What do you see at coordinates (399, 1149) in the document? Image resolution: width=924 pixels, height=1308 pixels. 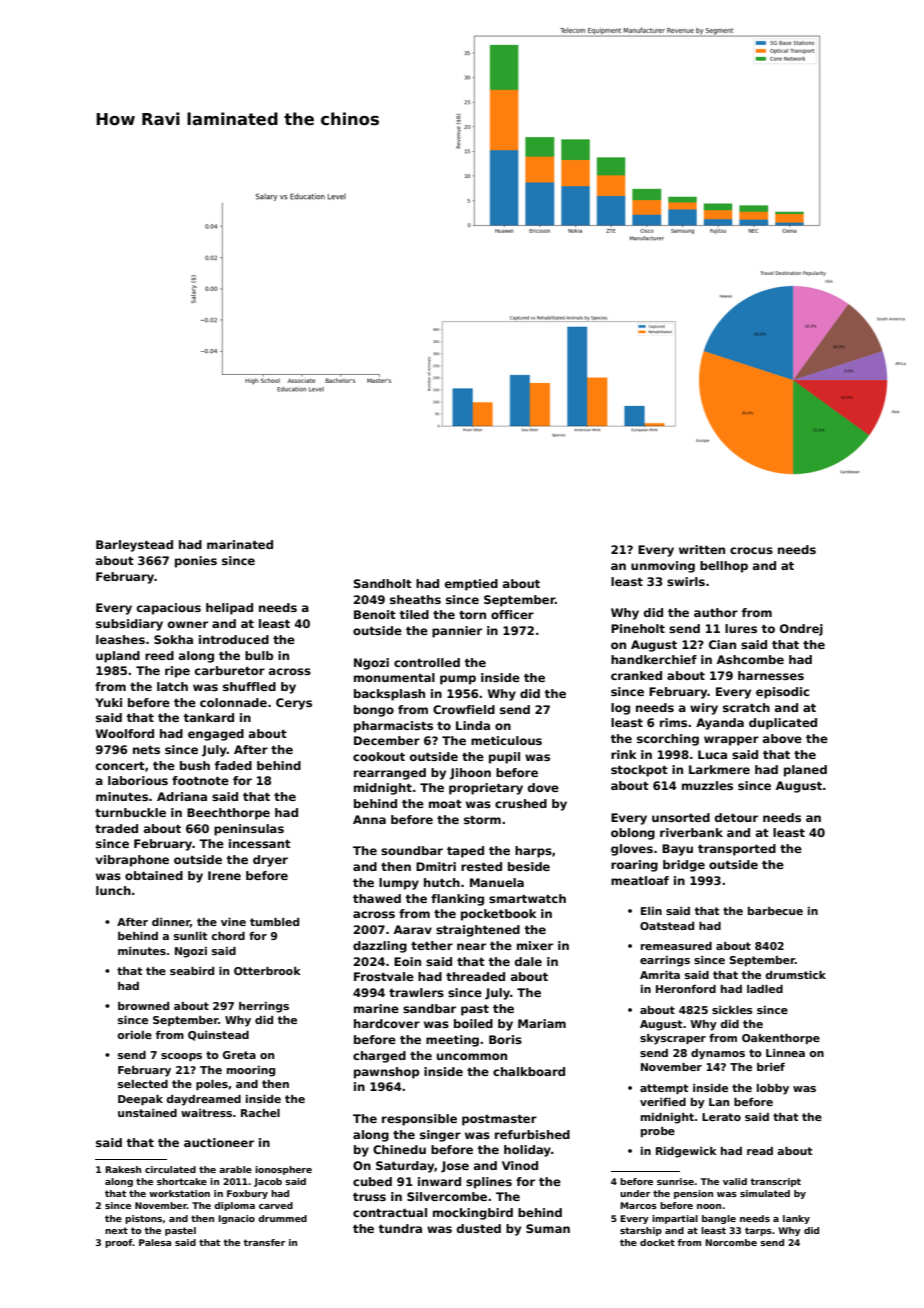 I see `Chinedu` at bounding box center [399, 1149].
